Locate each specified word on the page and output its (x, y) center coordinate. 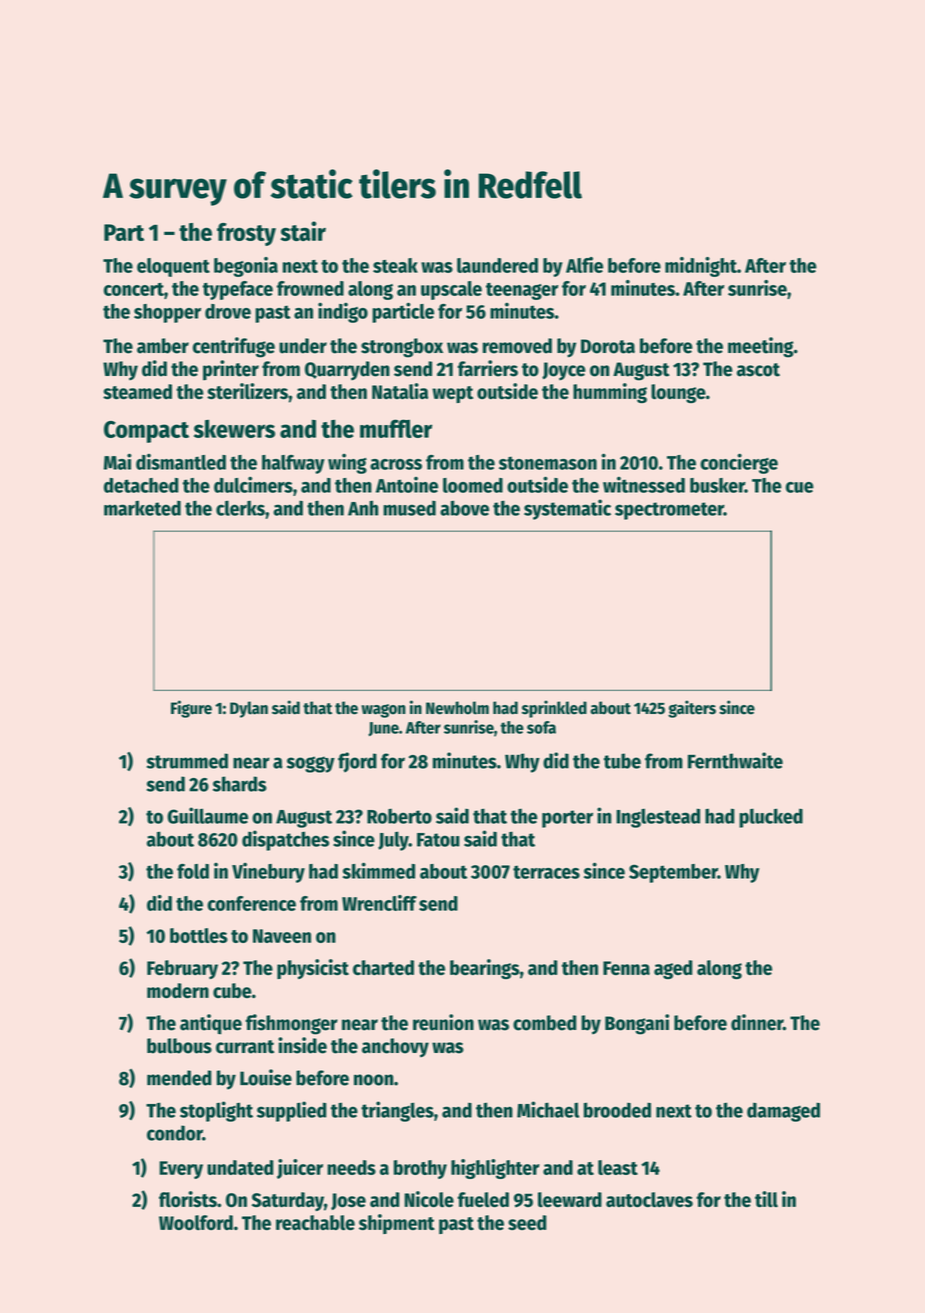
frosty (246, 234)
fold (193, 871)
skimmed (378, 870)
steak (395, 265)
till (766, 1199)
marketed (142, 508)
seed (527, 1222)
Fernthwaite (735, 760)
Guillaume (207, 815)
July (393, 841)
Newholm (457, 708)
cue (800, 487)
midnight (701, 267)
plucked (771, 818)
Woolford (196, 1222)
